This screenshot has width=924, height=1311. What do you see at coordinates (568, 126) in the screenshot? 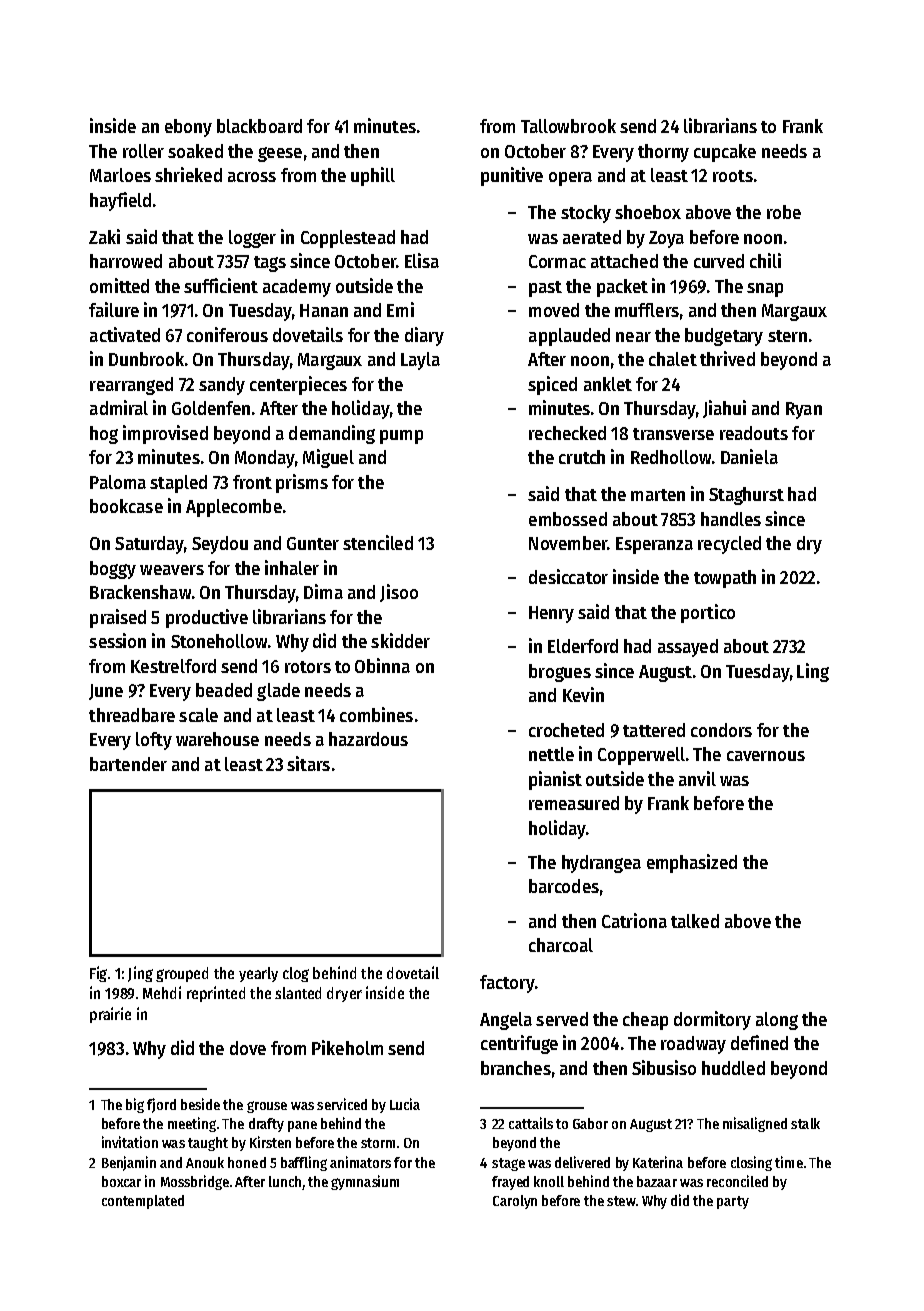
I see `Tallowbrook` at bounding box center [568, 126].
